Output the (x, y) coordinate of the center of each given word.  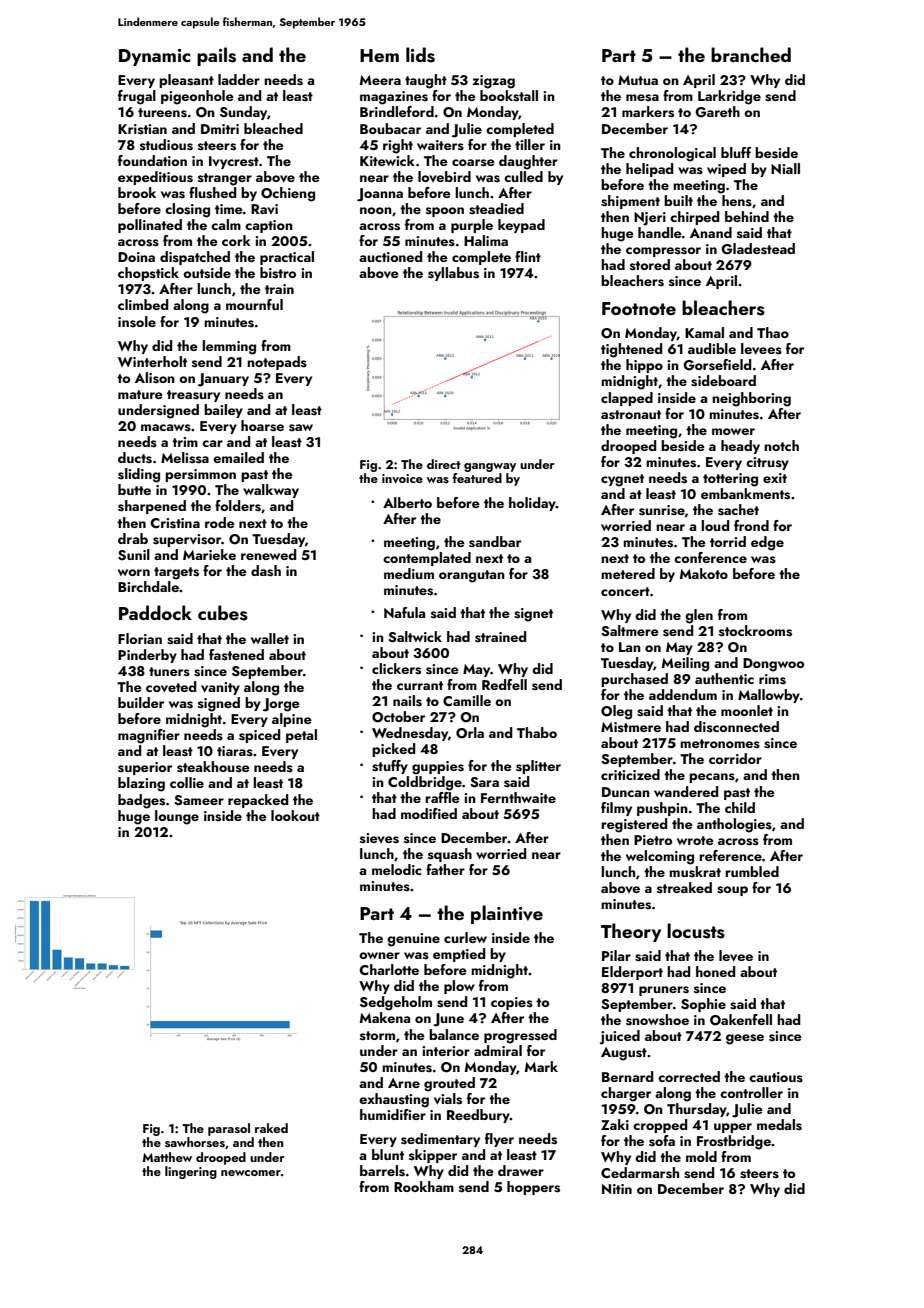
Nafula (404, 612)
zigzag (494, 82)
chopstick (148, 274)
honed (715, 971)
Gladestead (758, 249)
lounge (177, 817)
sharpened (152, 507)
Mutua (638, 80)
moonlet (747, 710)
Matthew (167, 1157)
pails (216, 56)
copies (512, 1003)
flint (528, 256)
